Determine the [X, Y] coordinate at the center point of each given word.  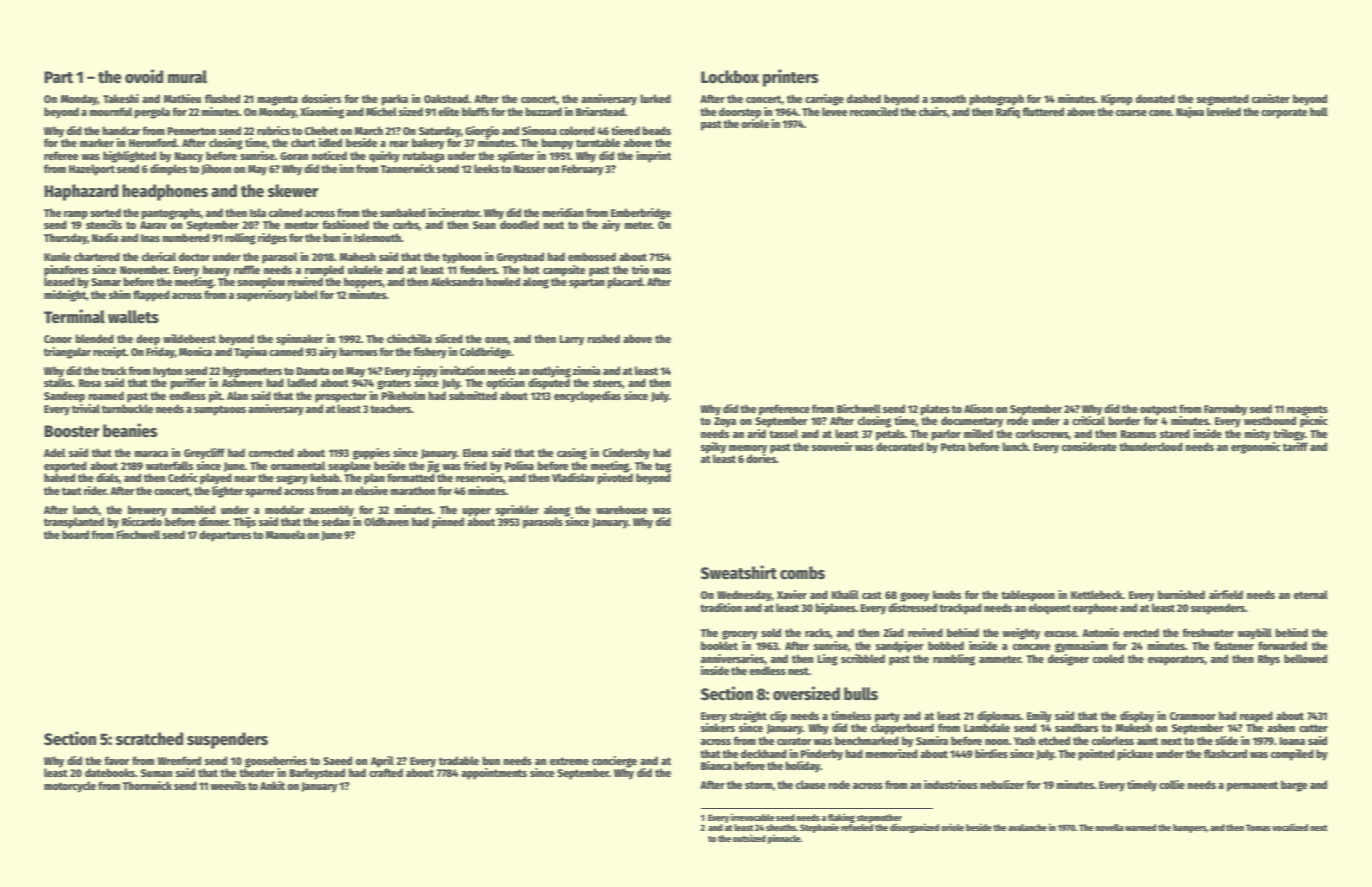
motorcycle [70, 787]
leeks [486, 168]
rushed [603, 338]
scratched [149, 739]
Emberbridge [641, 214]
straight [748, 717]
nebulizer [1002, 784]
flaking [841, 818]
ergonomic [1255, 448]
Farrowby [1225, 410]
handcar [121, 130]
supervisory [264, 296]
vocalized [1290, 827]
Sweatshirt [739, 572]
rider [95, 490]
